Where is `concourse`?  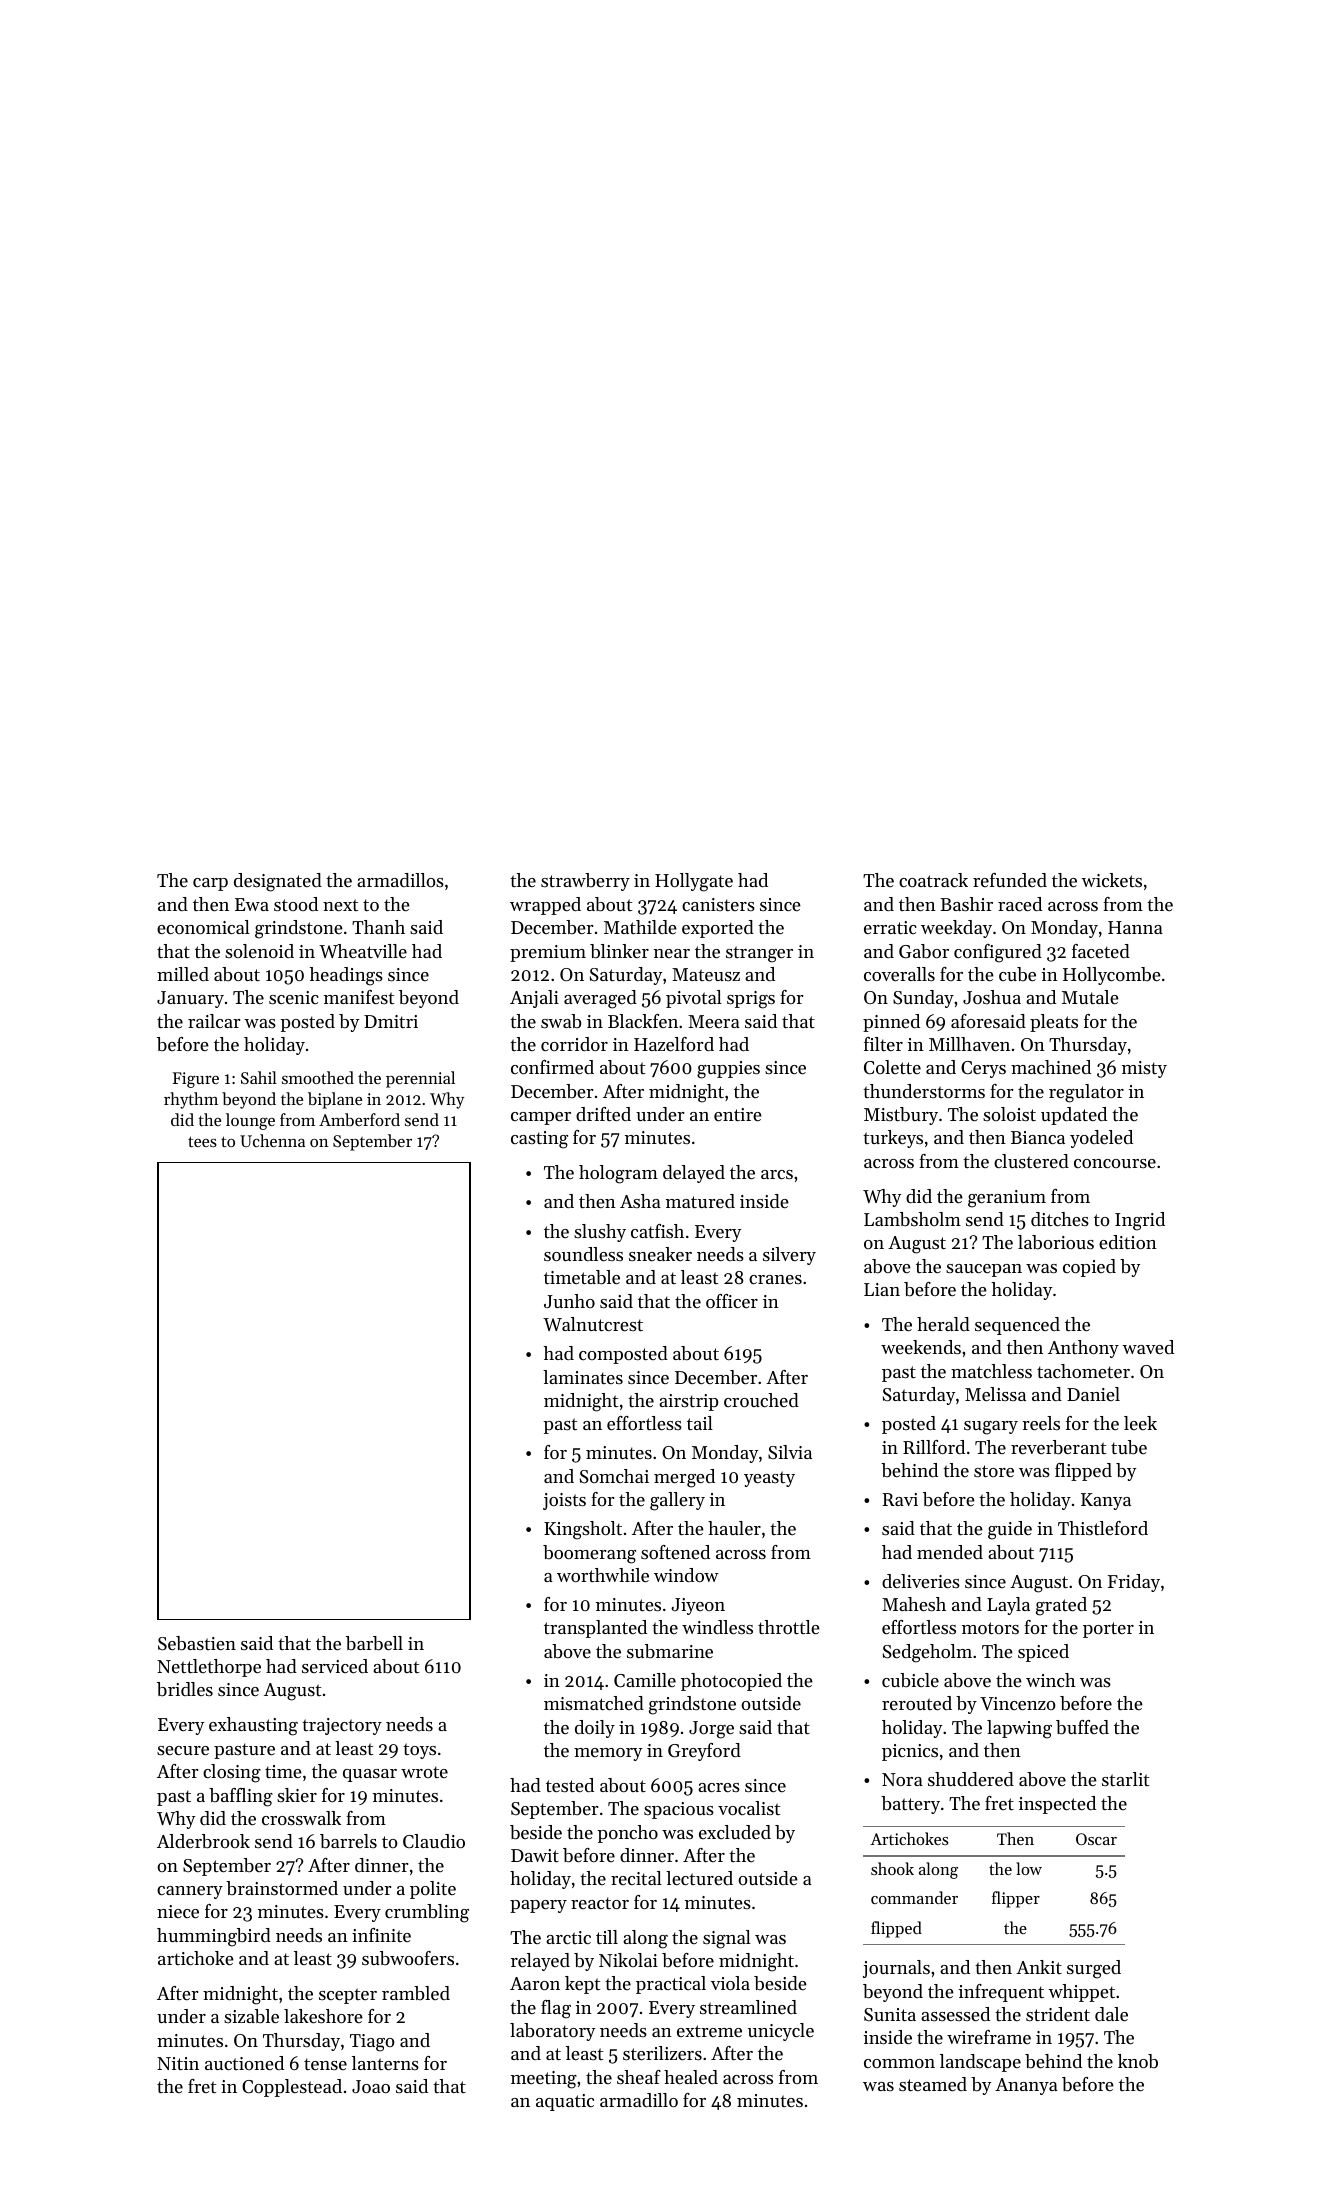 concourse is located at coordinates (1115, 1163).
